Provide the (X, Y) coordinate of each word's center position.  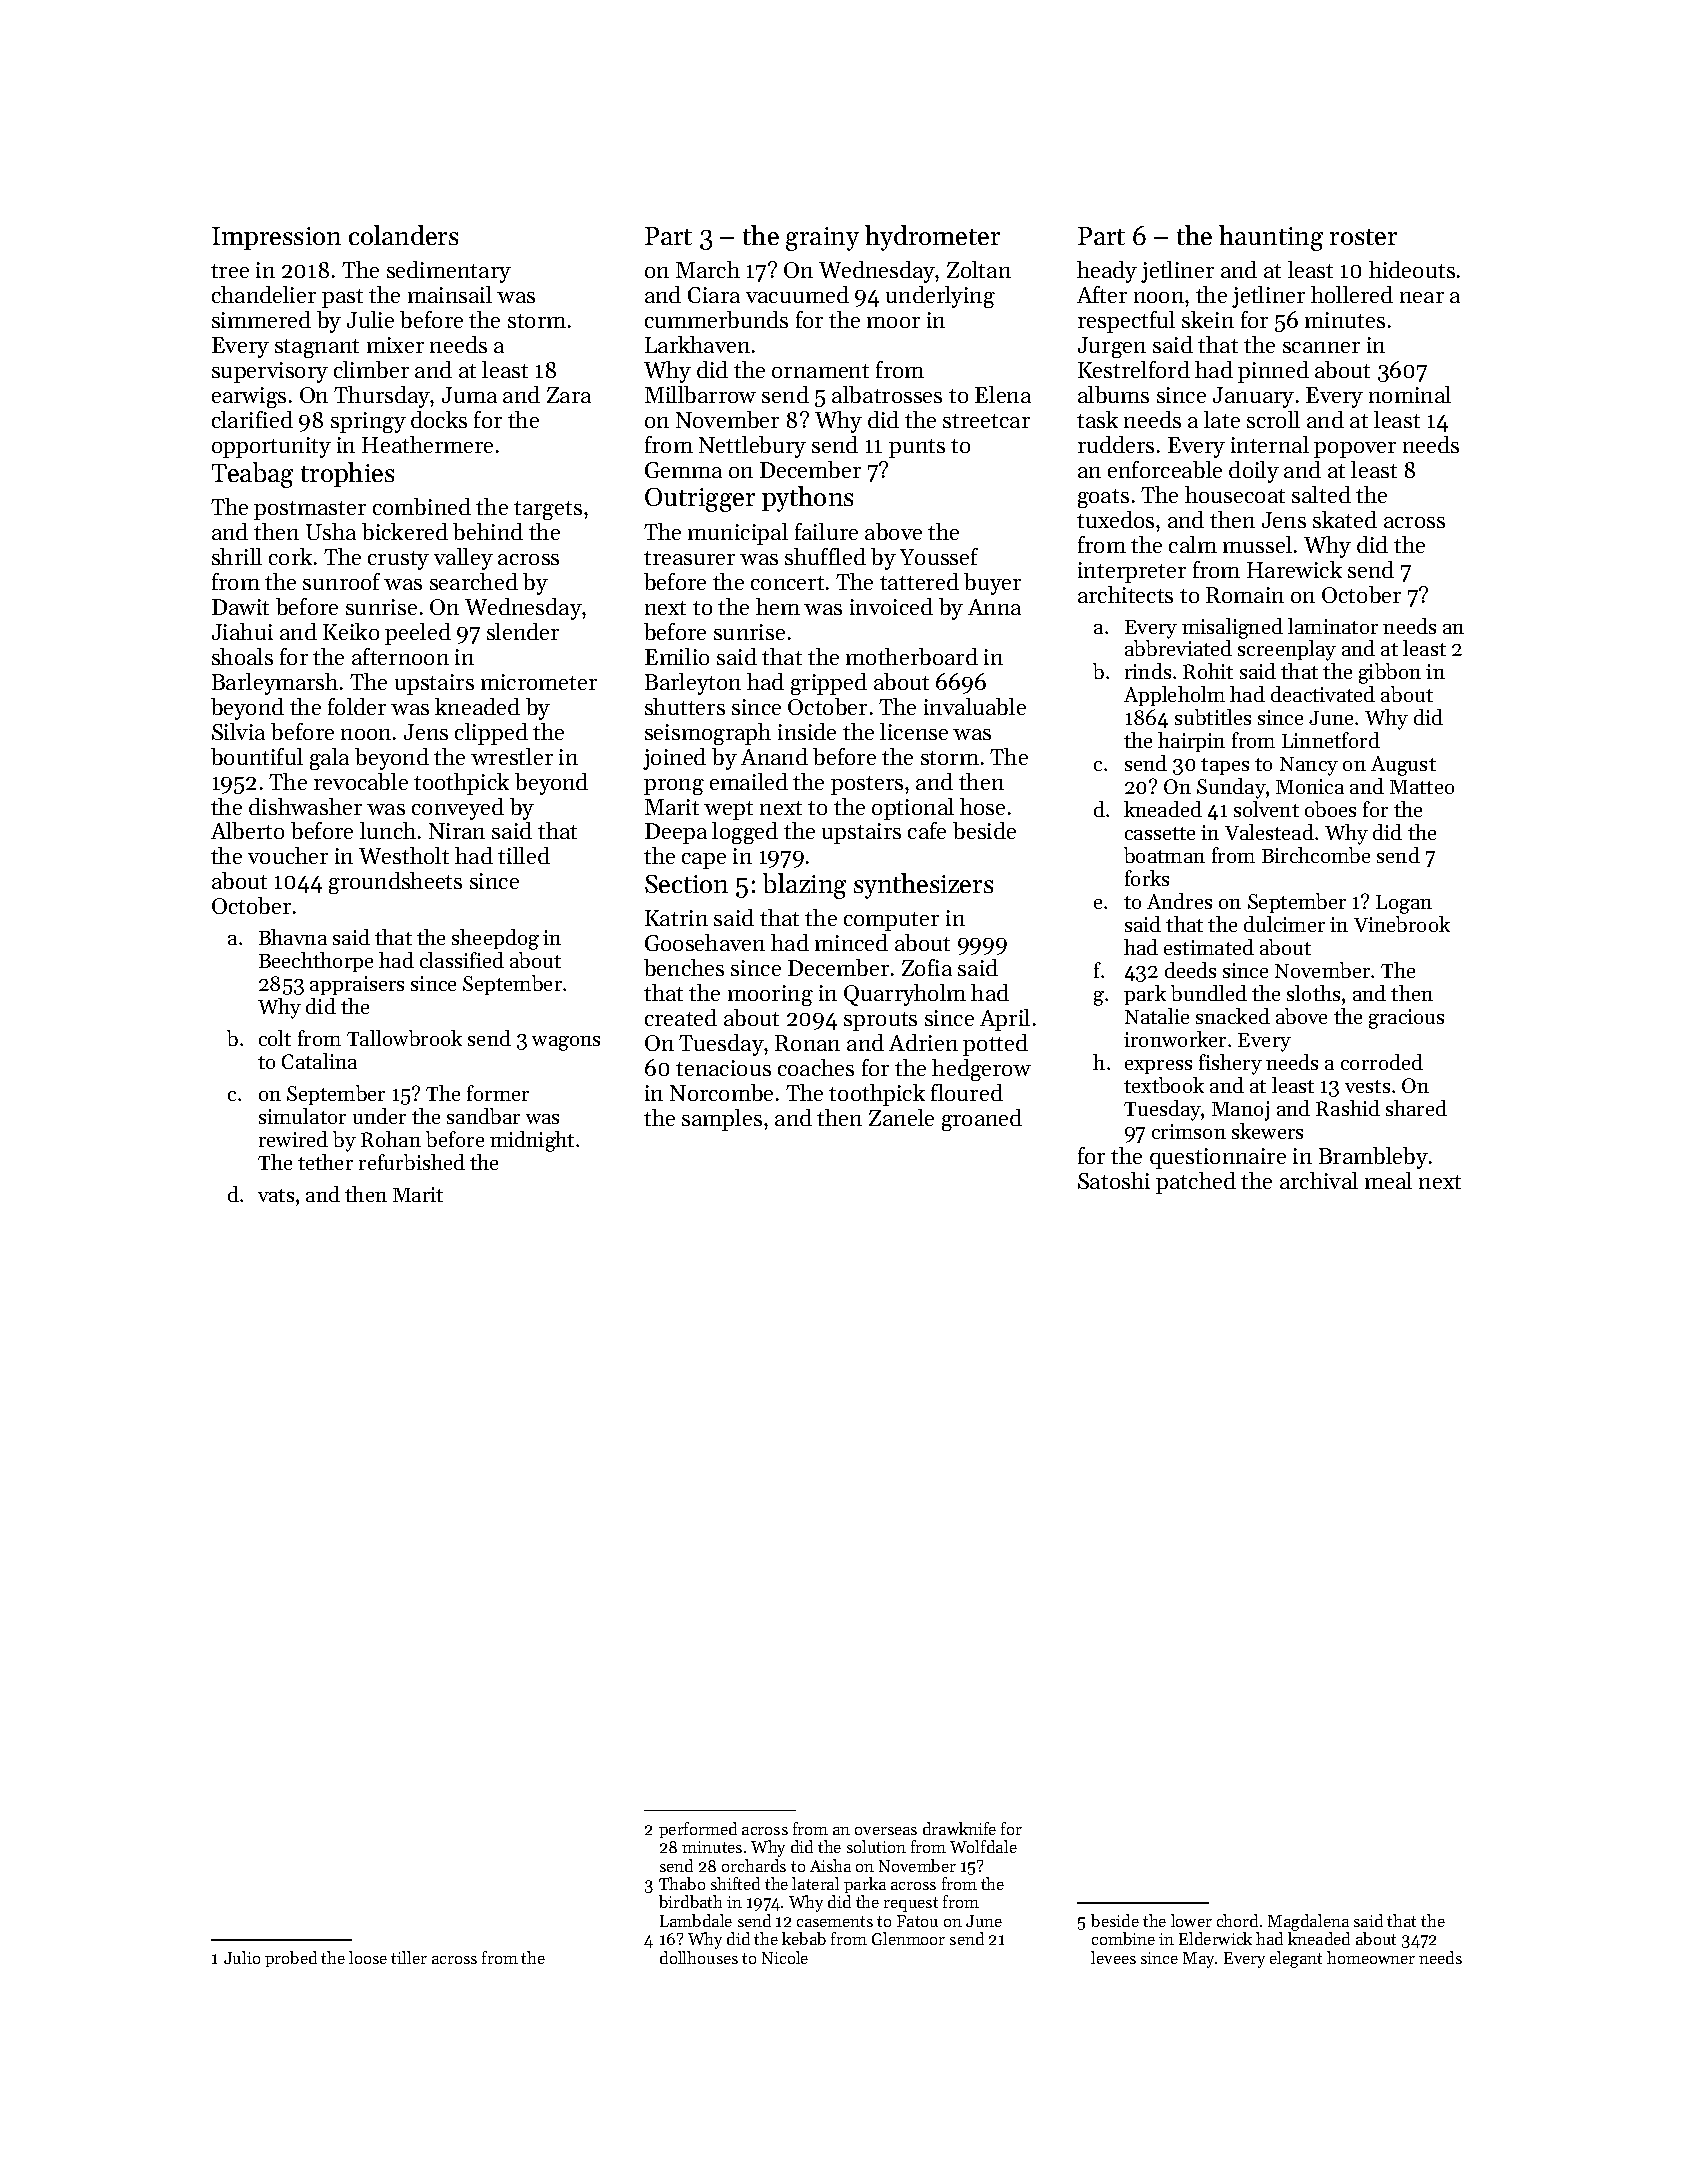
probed (291, 1959)
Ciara (714, 295)
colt (275, 1038)
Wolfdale (983, 1846)
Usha (331, 531)
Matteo (1422, 787)
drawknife (959, 1828)
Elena (1003, 394)
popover (1355, 450)
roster (1363, 237)
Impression (276, 238)
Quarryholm (905, 995)
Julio (242, 1957)
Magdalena (1308, 1922)
